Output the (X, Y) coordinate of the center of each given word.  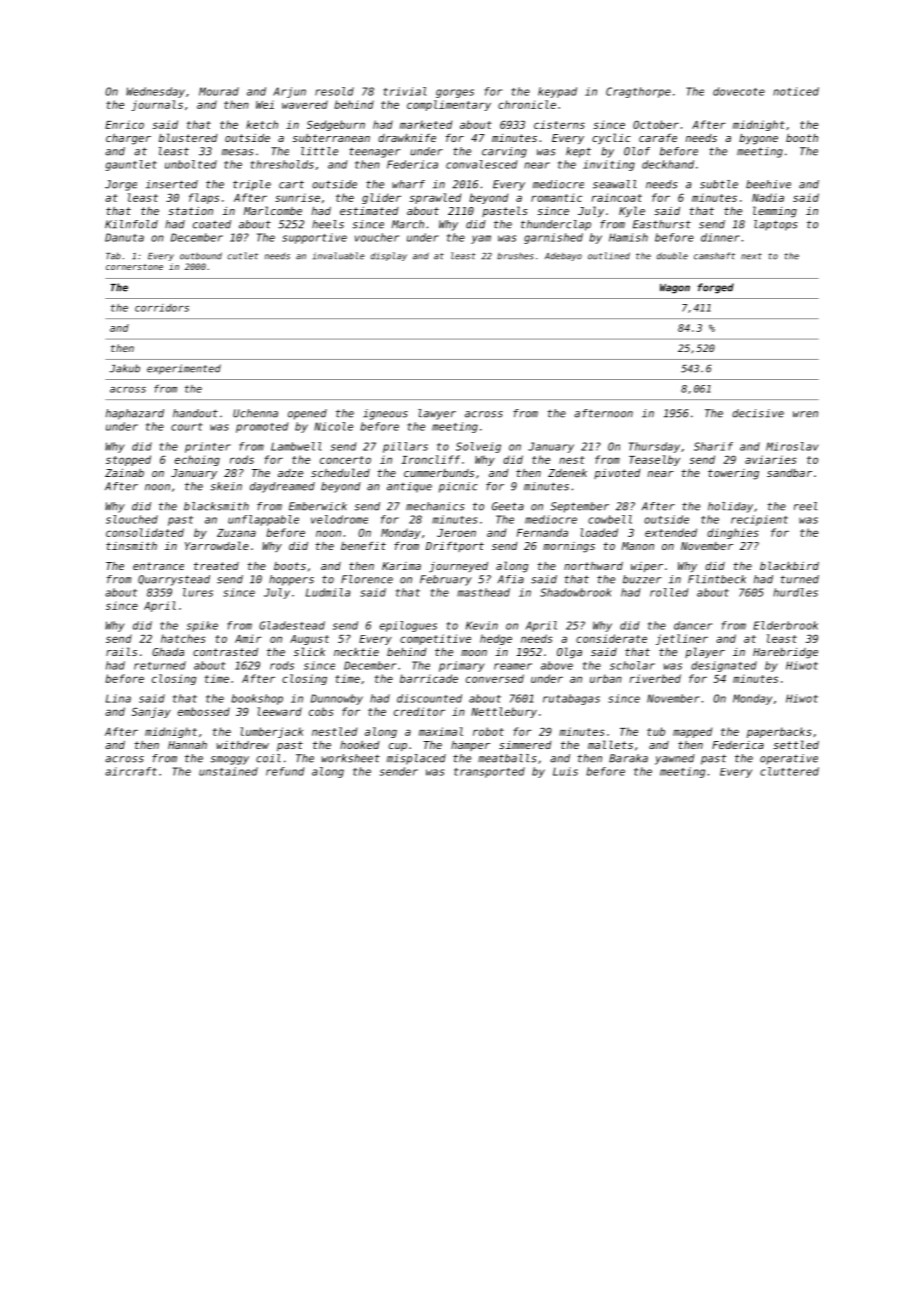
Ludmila (328, 592)
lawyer (437, 414)
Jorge (121, 185)
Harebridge (785, 653)
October (656, 124)
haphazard (135, 414)
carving (504, 152)
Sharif (713, 446)
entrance (158, 566)
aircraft (131, 771)
